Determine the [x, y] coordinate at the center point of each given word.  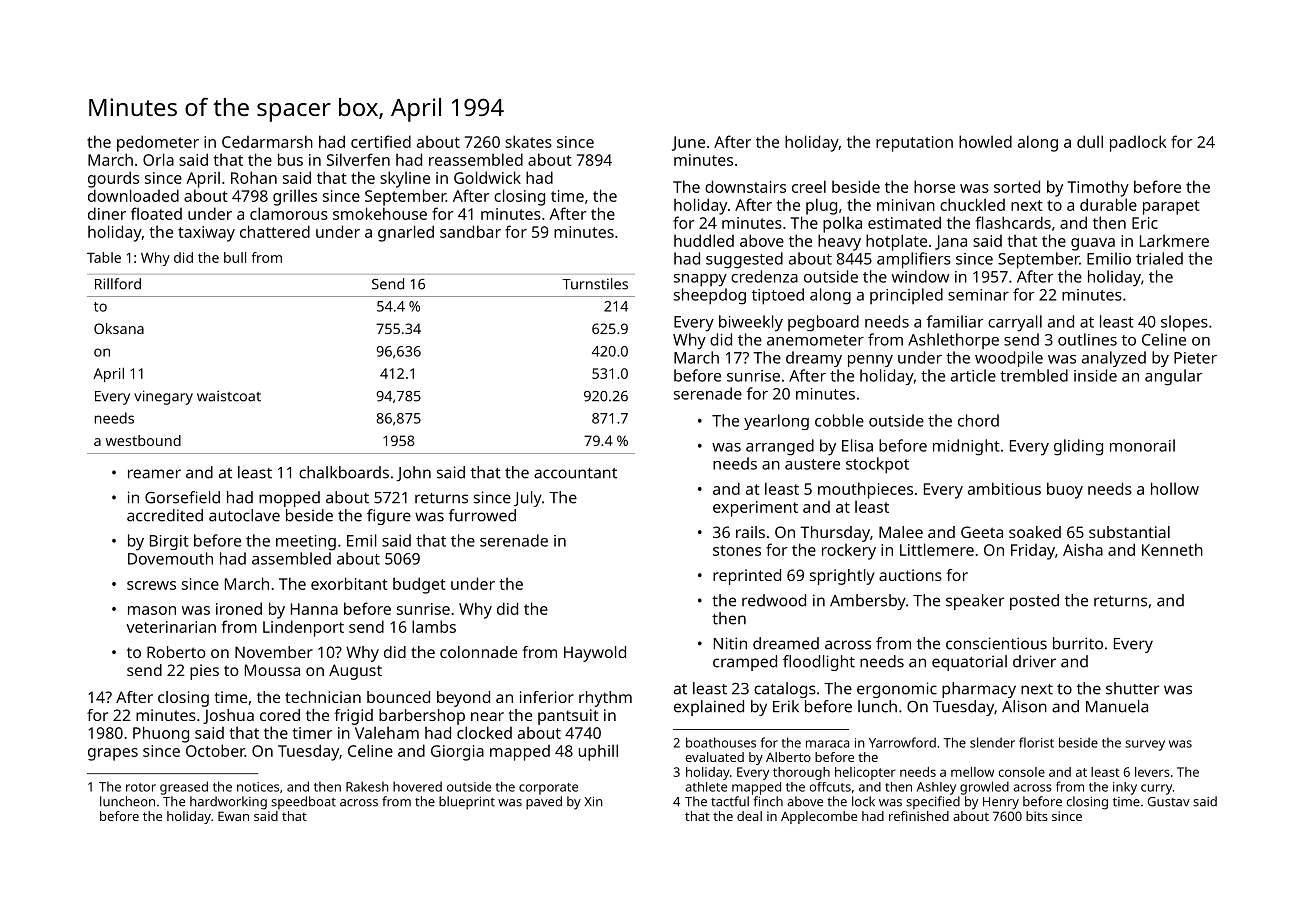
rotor [141, 787]
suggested [744, 260]
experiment [755, 509]
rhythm [605, 699]
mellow [972, 772]
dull [1090, 141]
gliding [1078, 447]
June [688, 143]
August [355, 672]
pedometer [158, 143]
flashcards [1013, 222]
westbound [143, 440]
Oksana [119, 328]
